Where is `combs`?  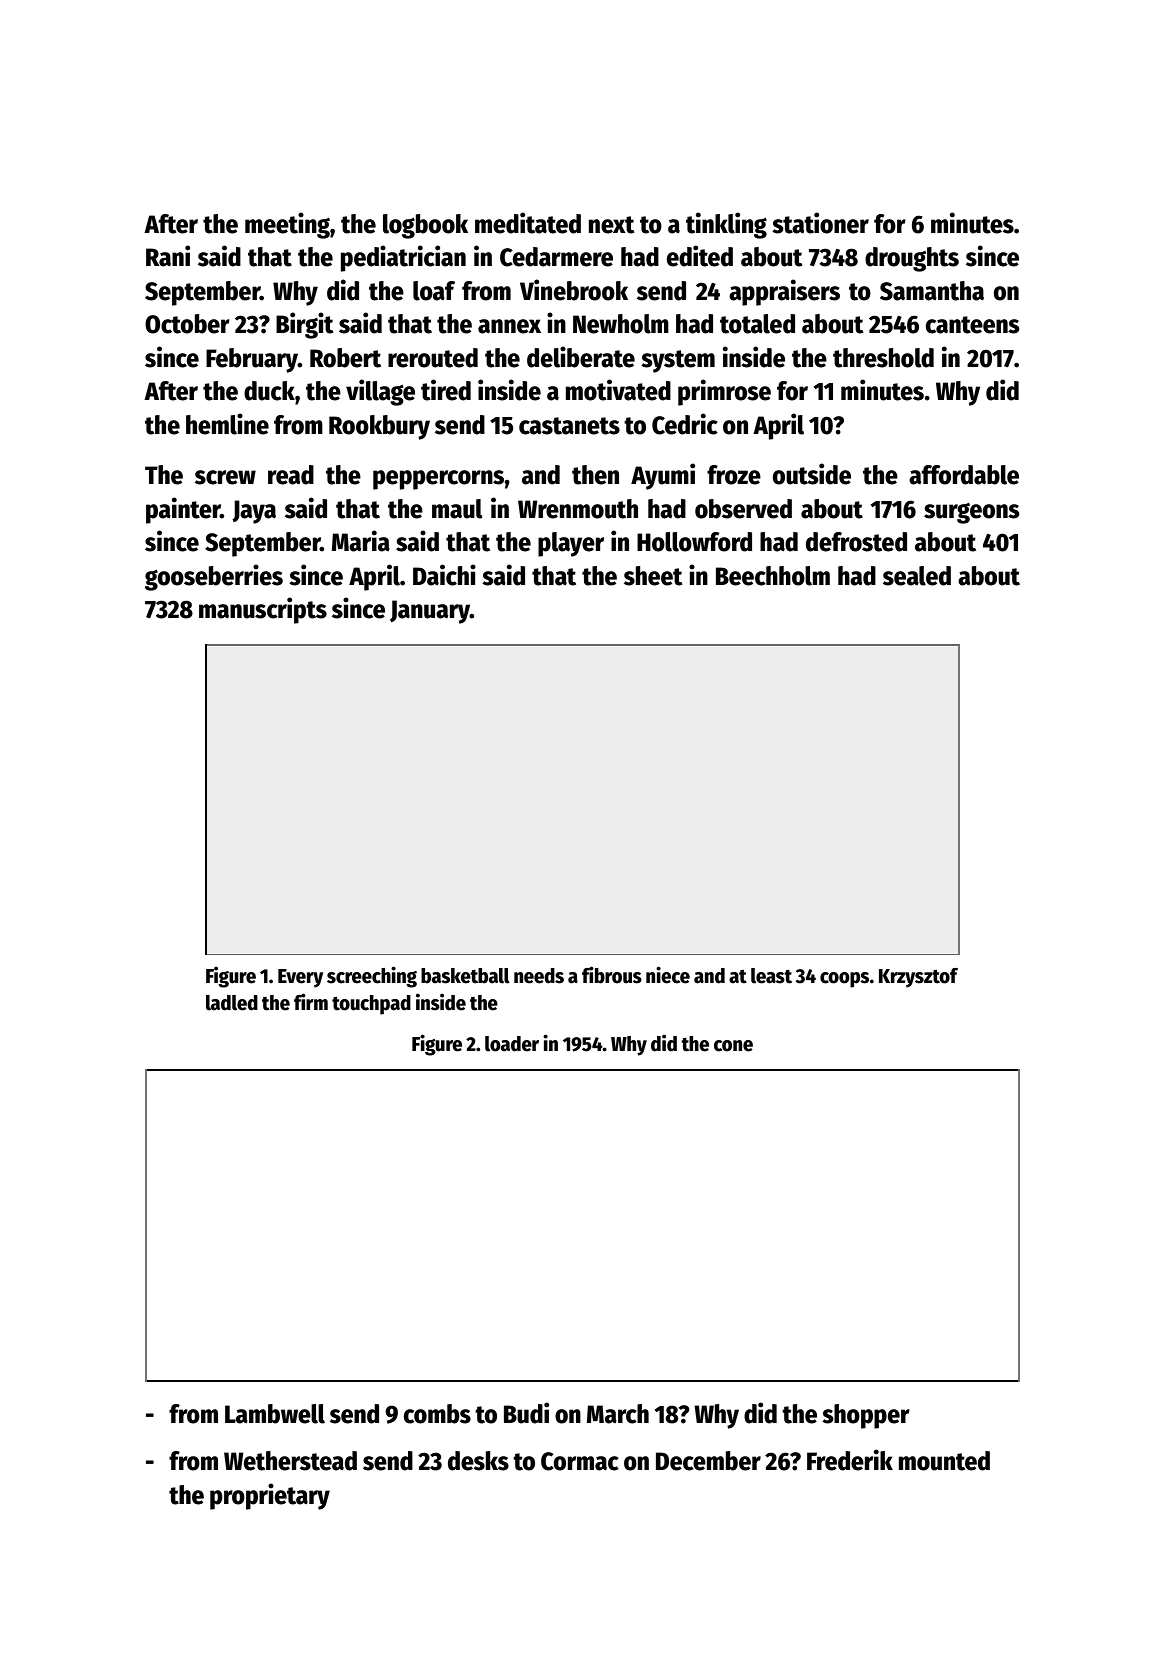
combs is located at coordinates (437, 1414).
